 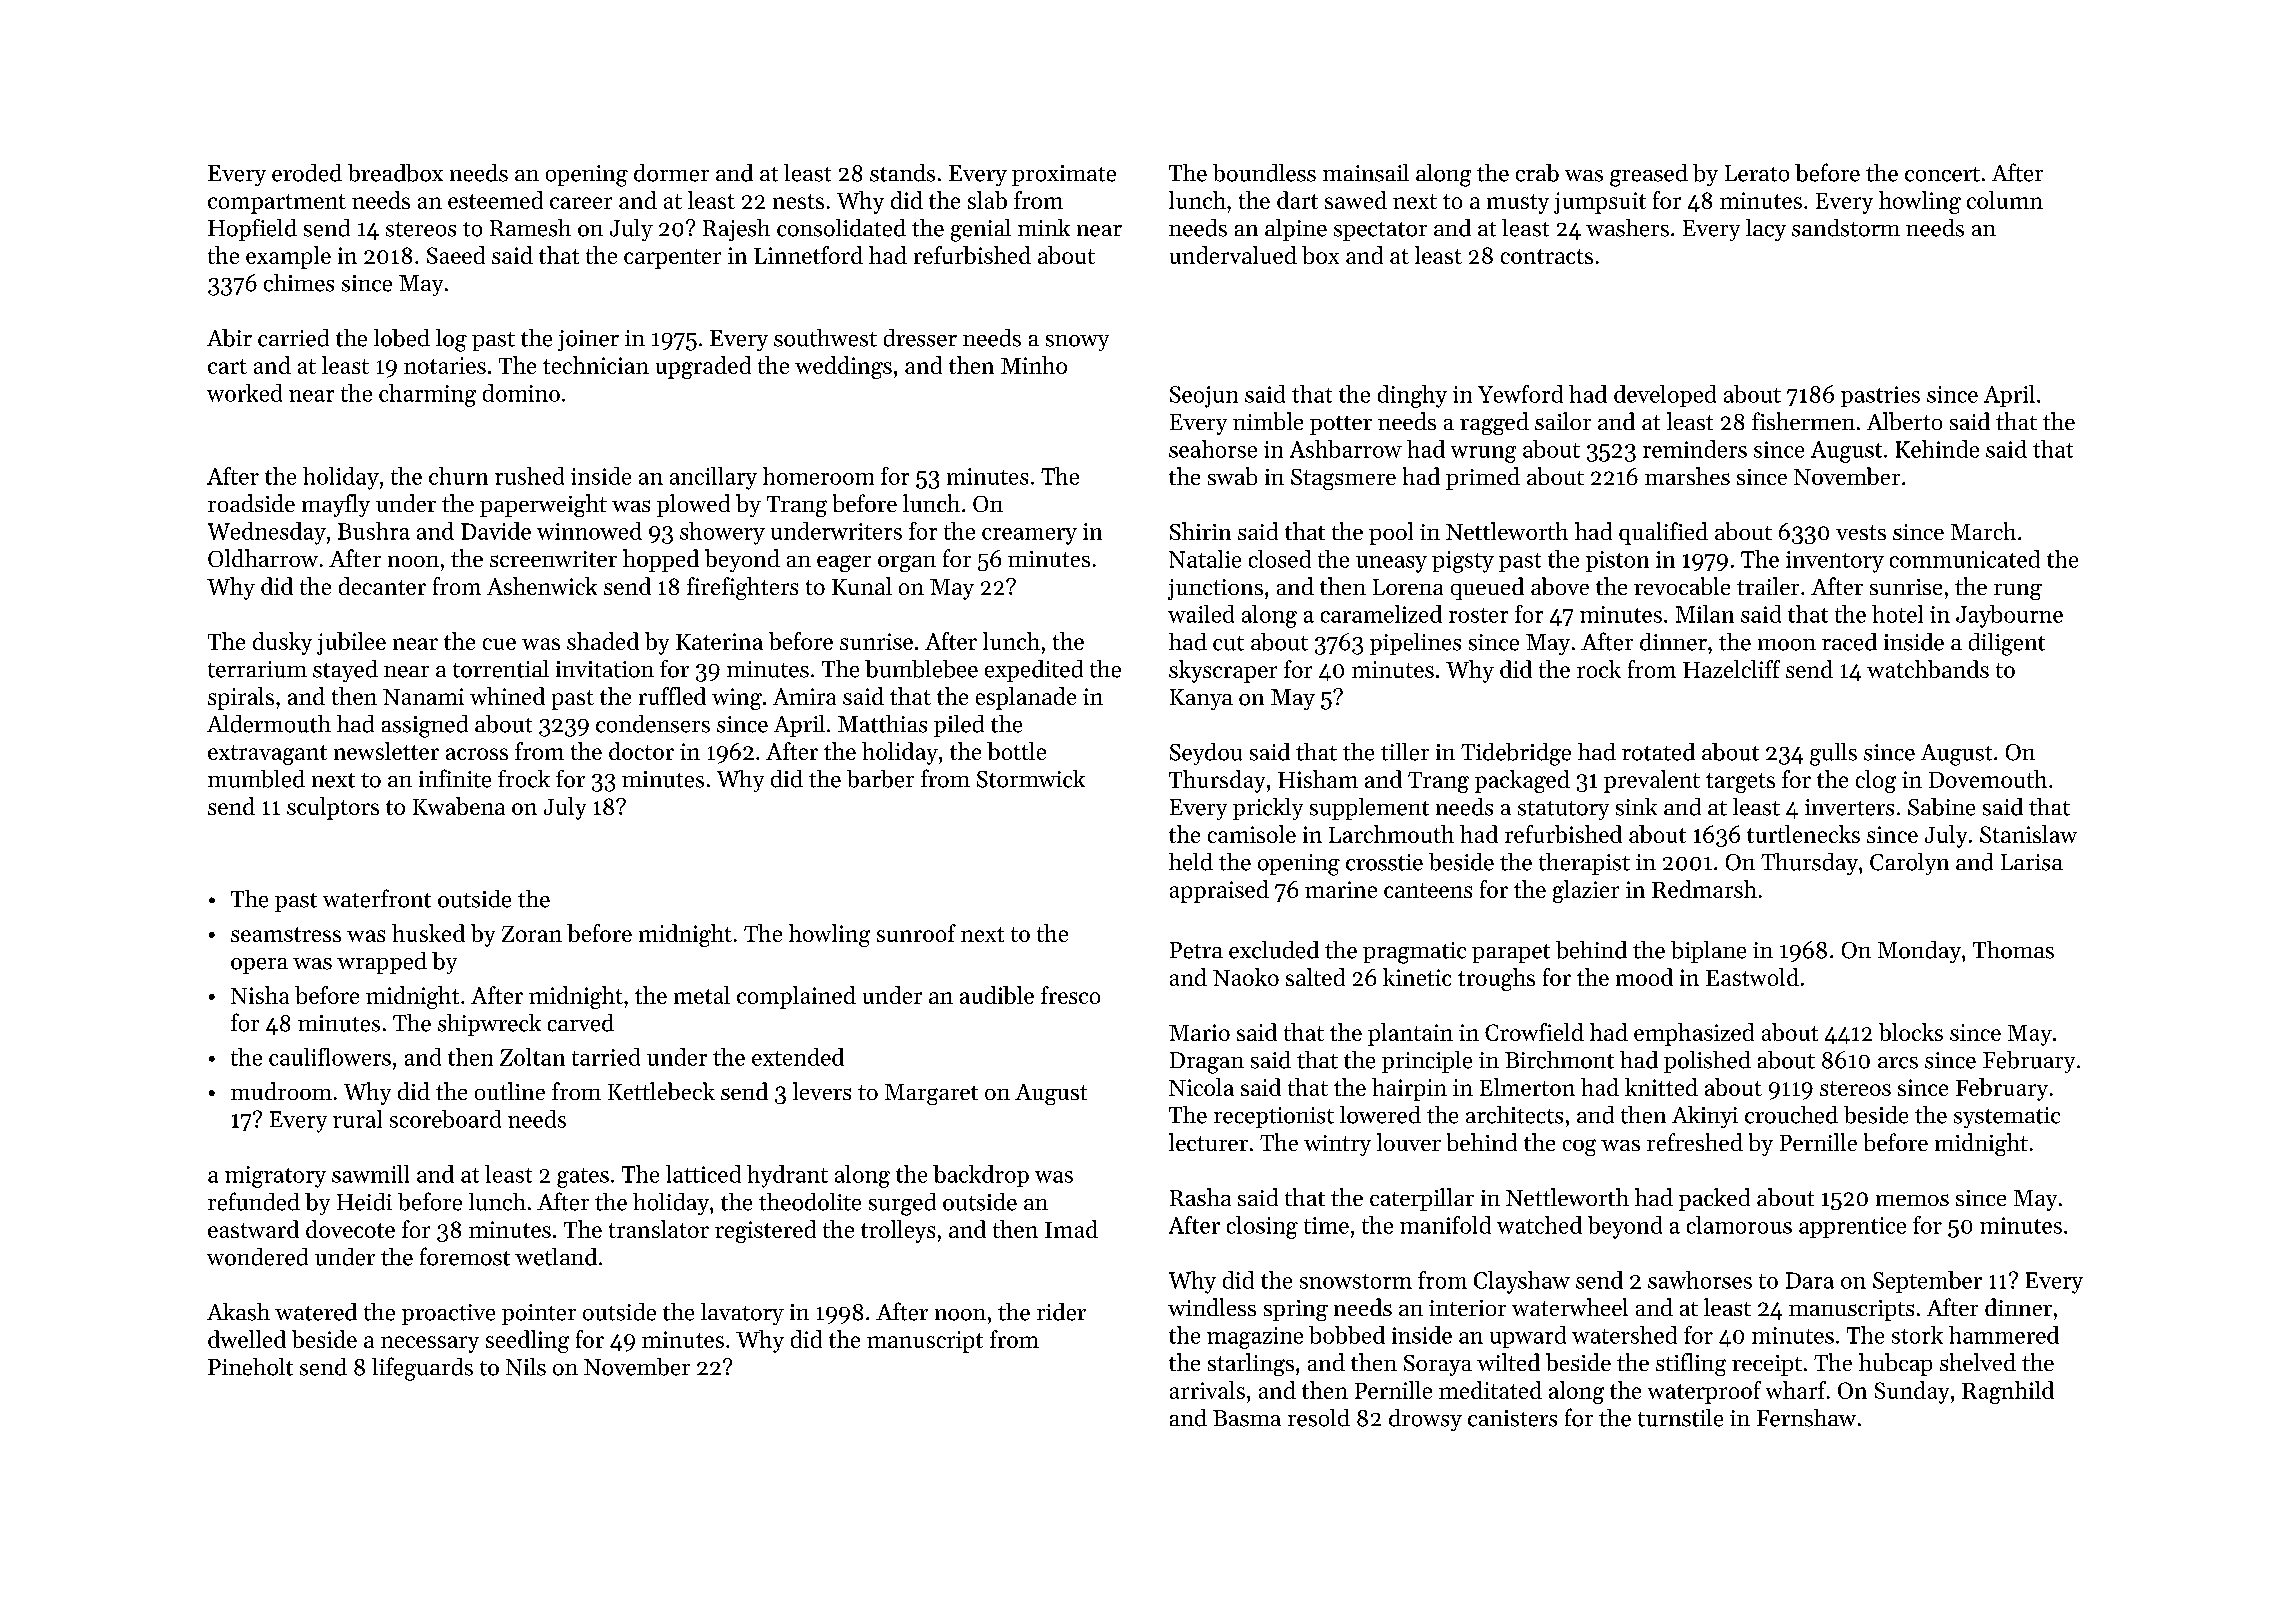 What do you see at coordinates (693, 505) in the document?
I see `plowed` at bounding box center [693, 505].
